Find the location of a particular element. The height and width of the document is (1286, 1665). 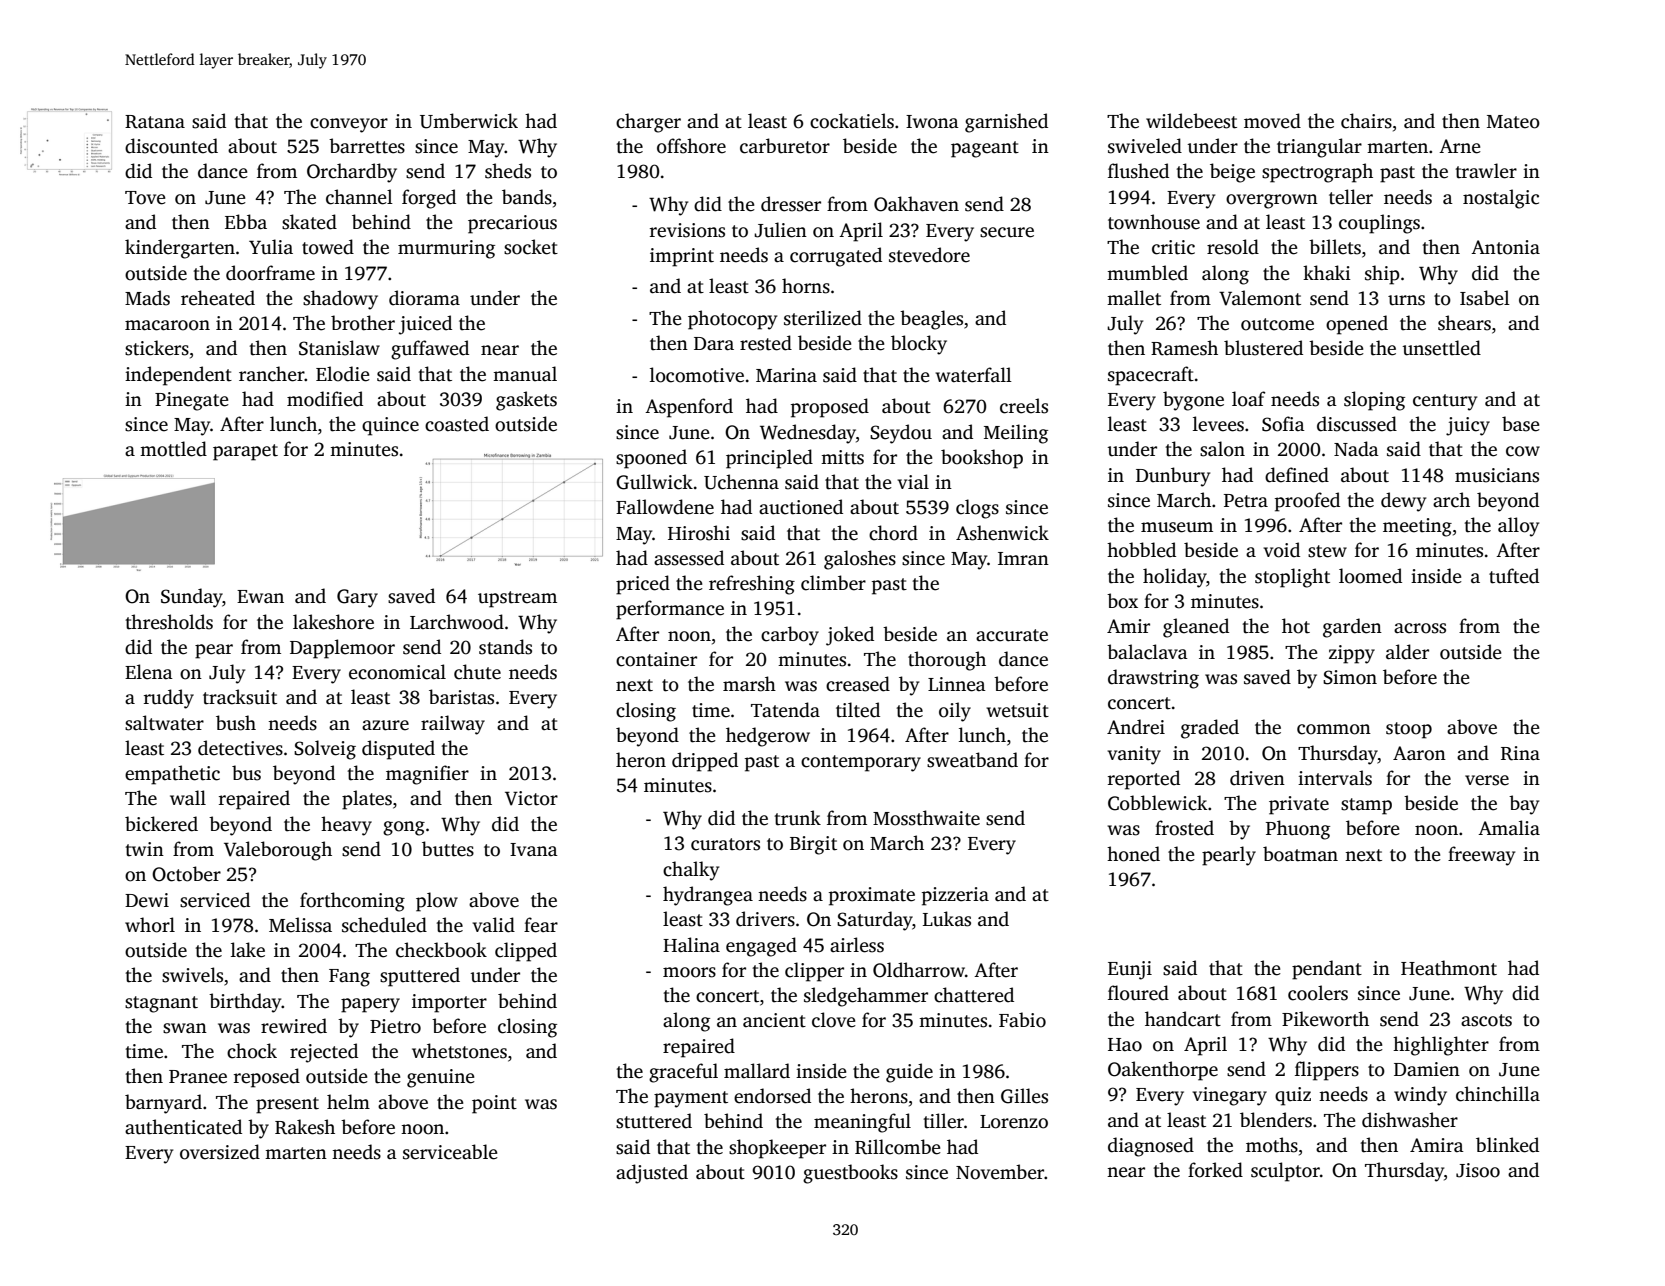

climber is located at coordinates (833, 583).
